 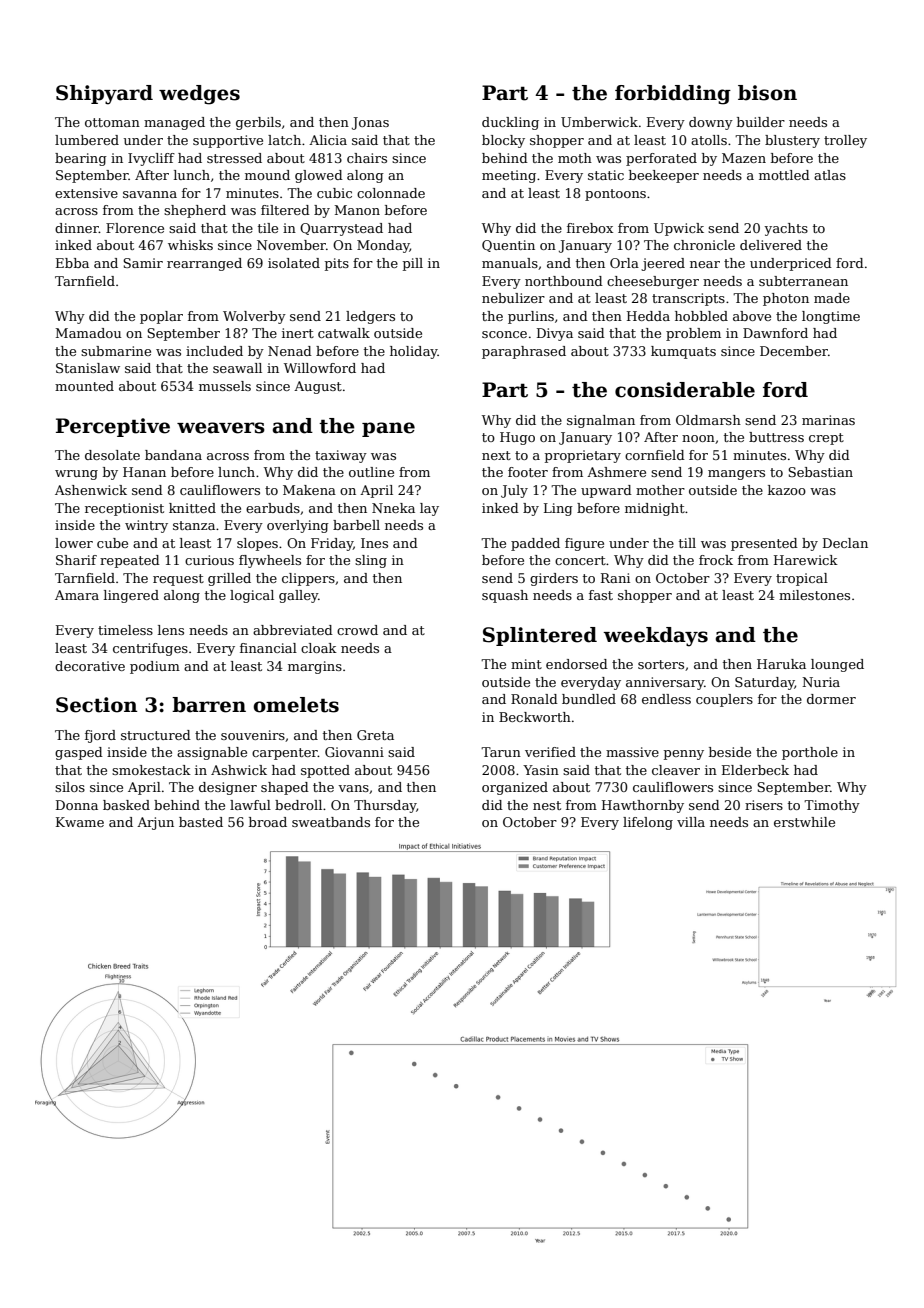 I want to click on Nneka, so click(x=393, y=508).
